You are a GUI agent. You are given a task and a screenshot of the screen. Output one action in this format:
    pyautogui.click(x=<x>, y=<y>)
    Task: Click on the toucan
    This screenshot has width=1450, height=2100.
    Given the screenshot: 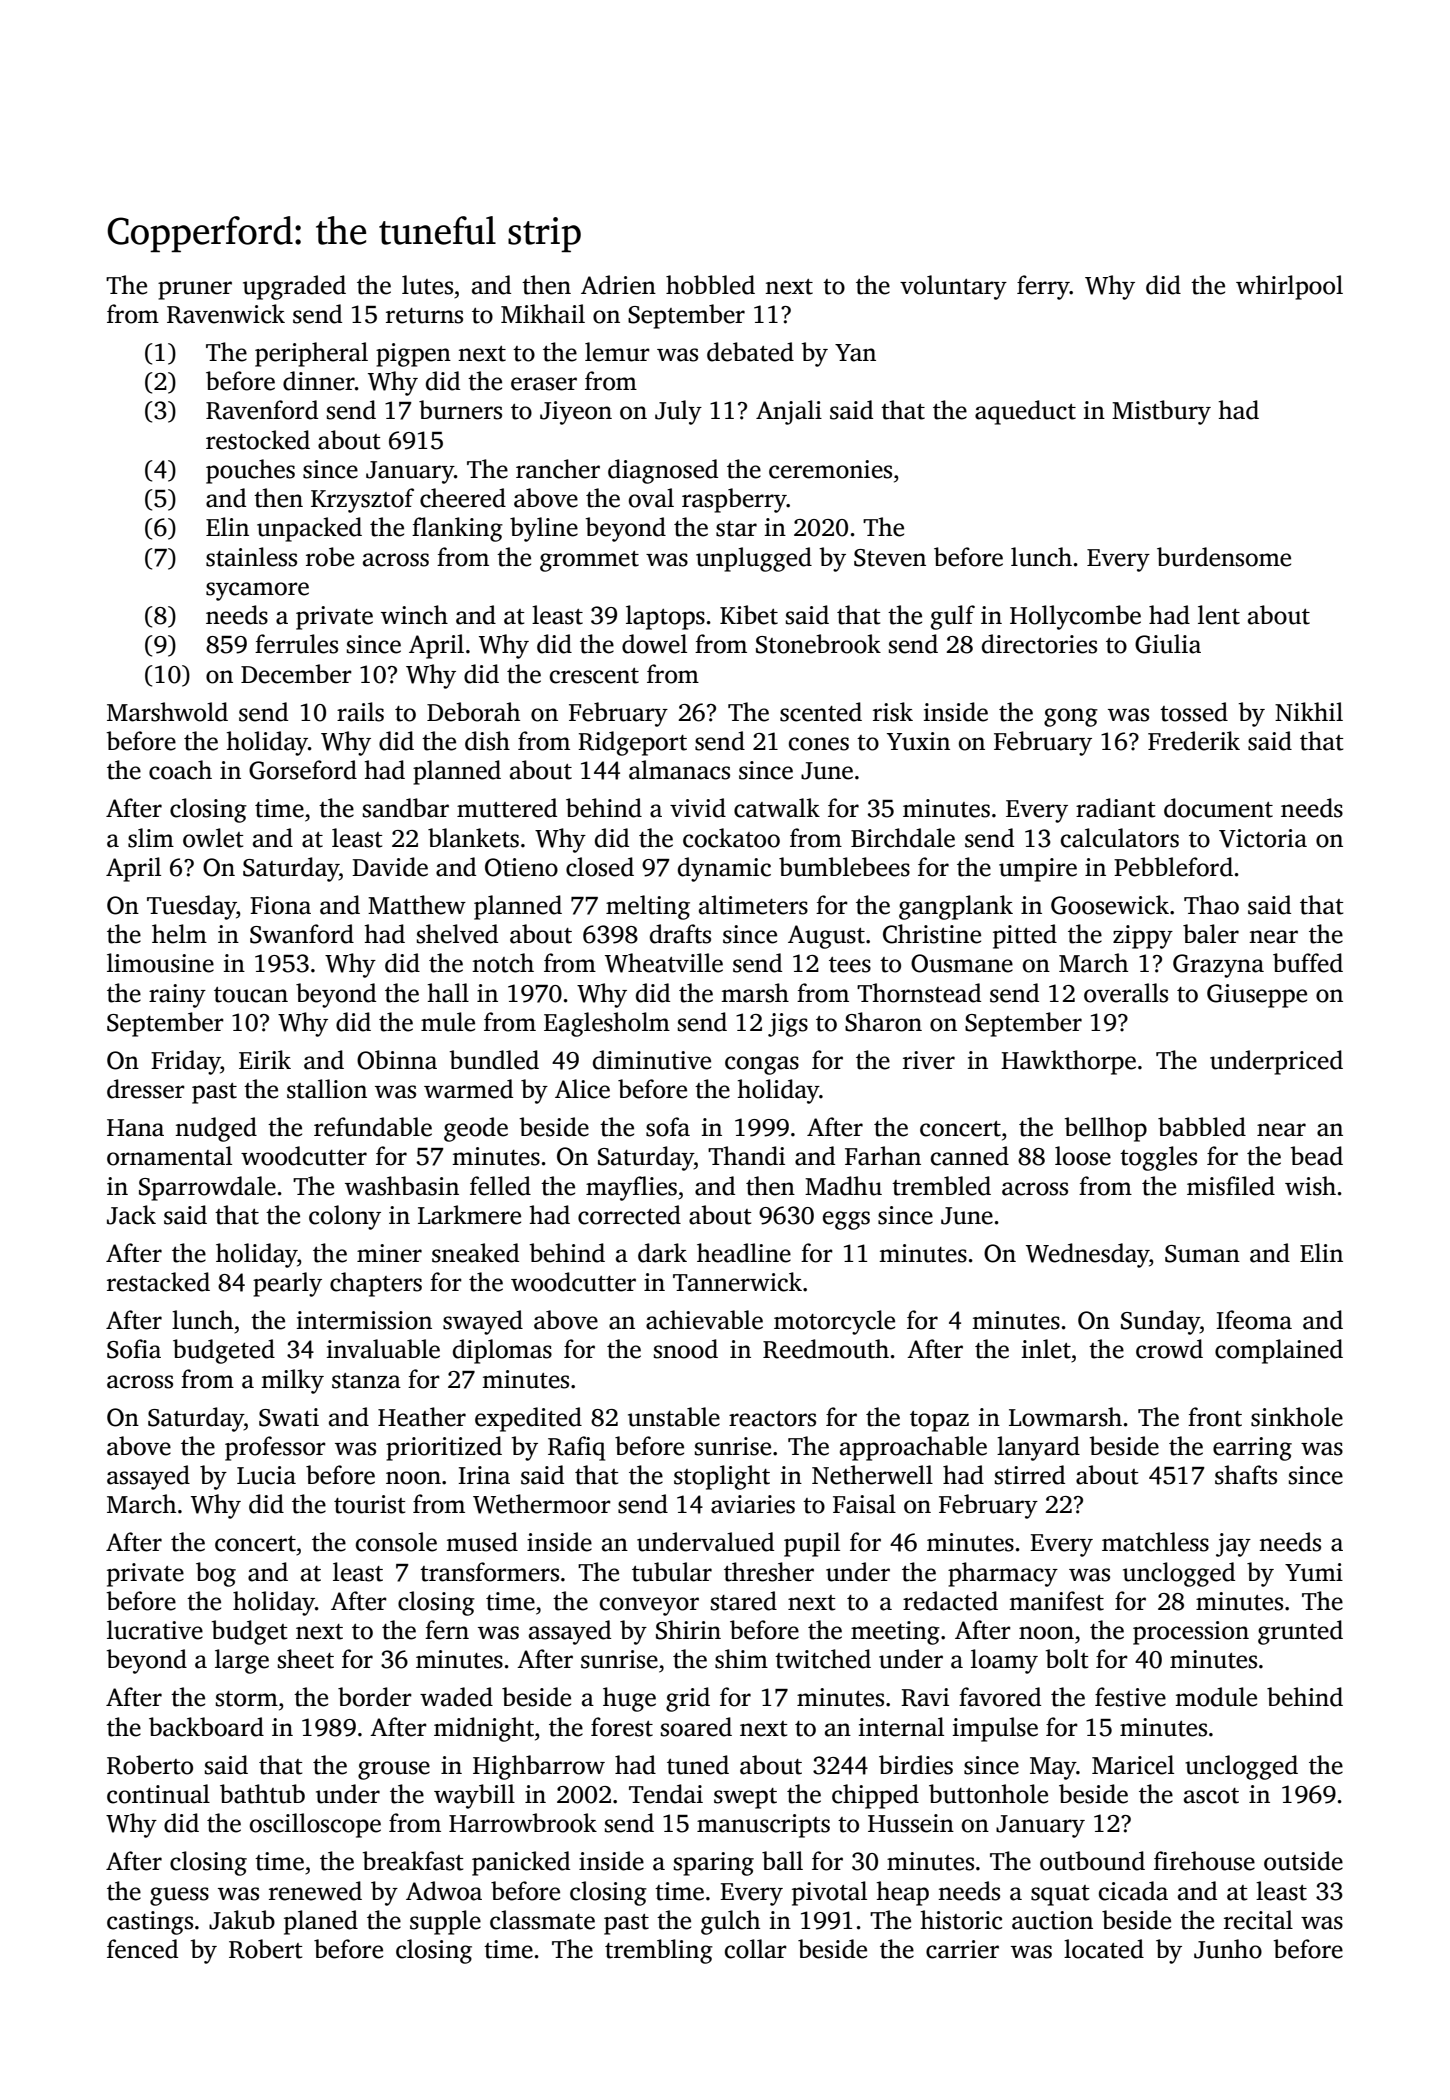 What is the action you would take?
    pyautogui.click(x=251, y=995)
